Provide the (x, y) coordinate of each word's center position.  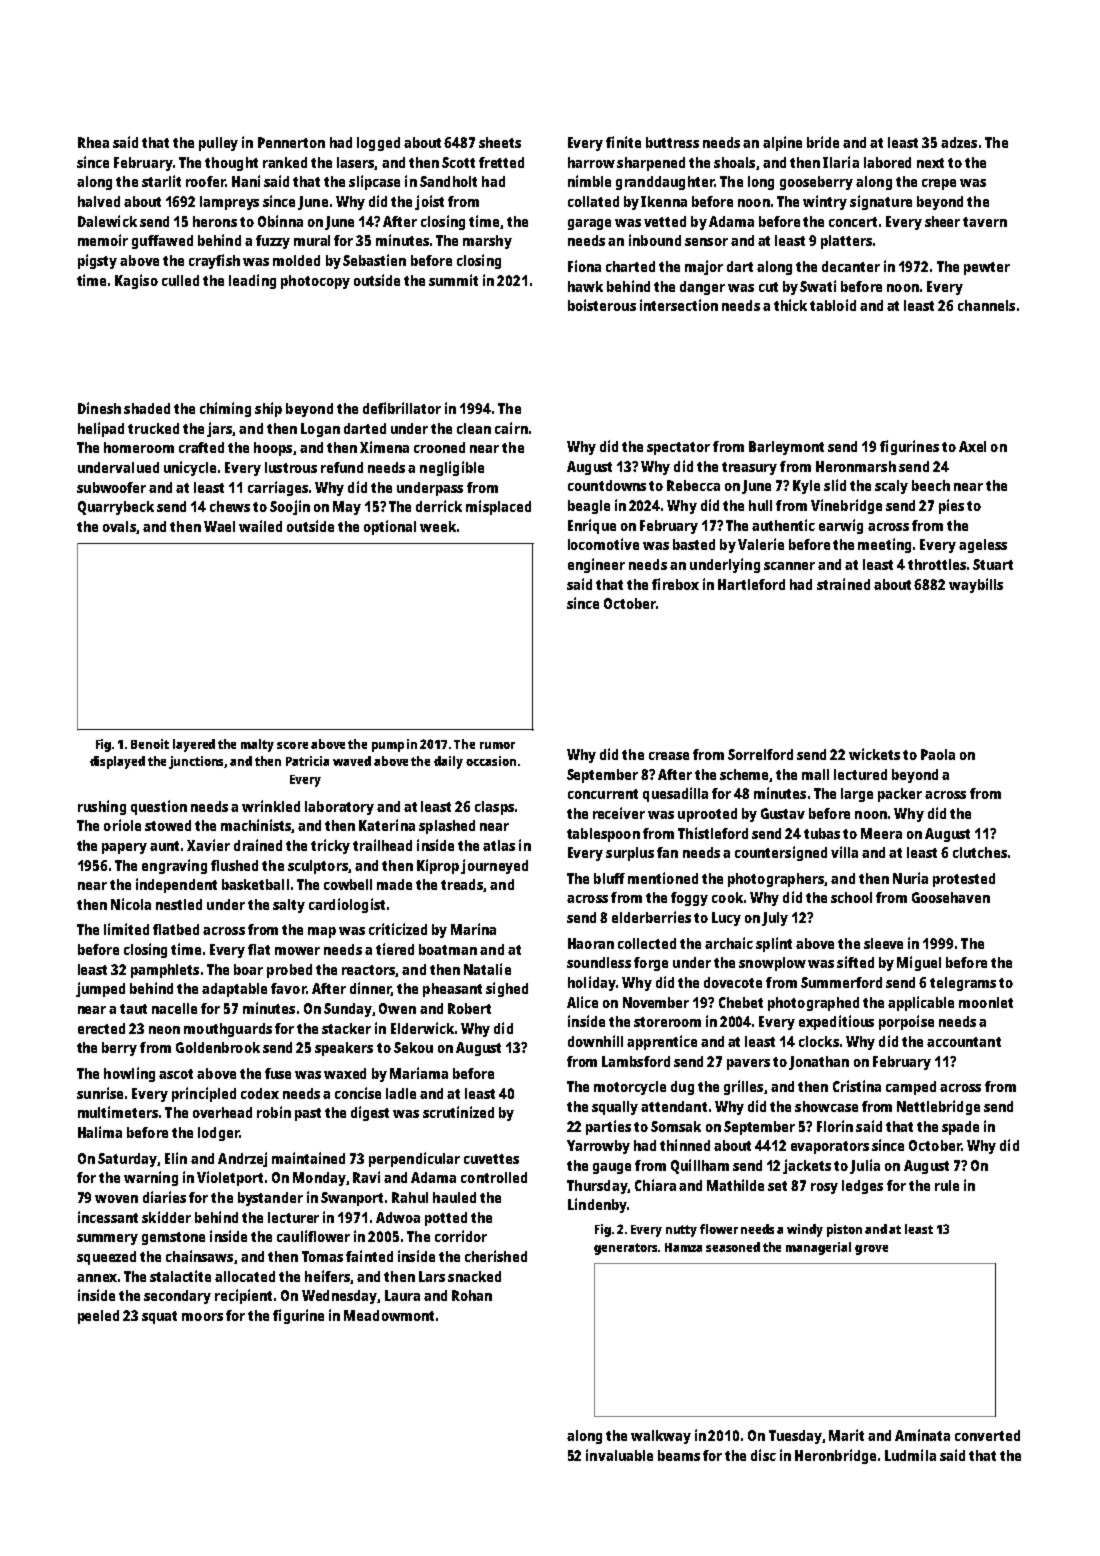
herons (215, 221)
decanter (851, 266)
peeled (98, 1317)
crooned (439, 447)
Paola (938, 754)
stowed (168, 825)
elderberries (651, 917)
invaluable (619, 1455)
